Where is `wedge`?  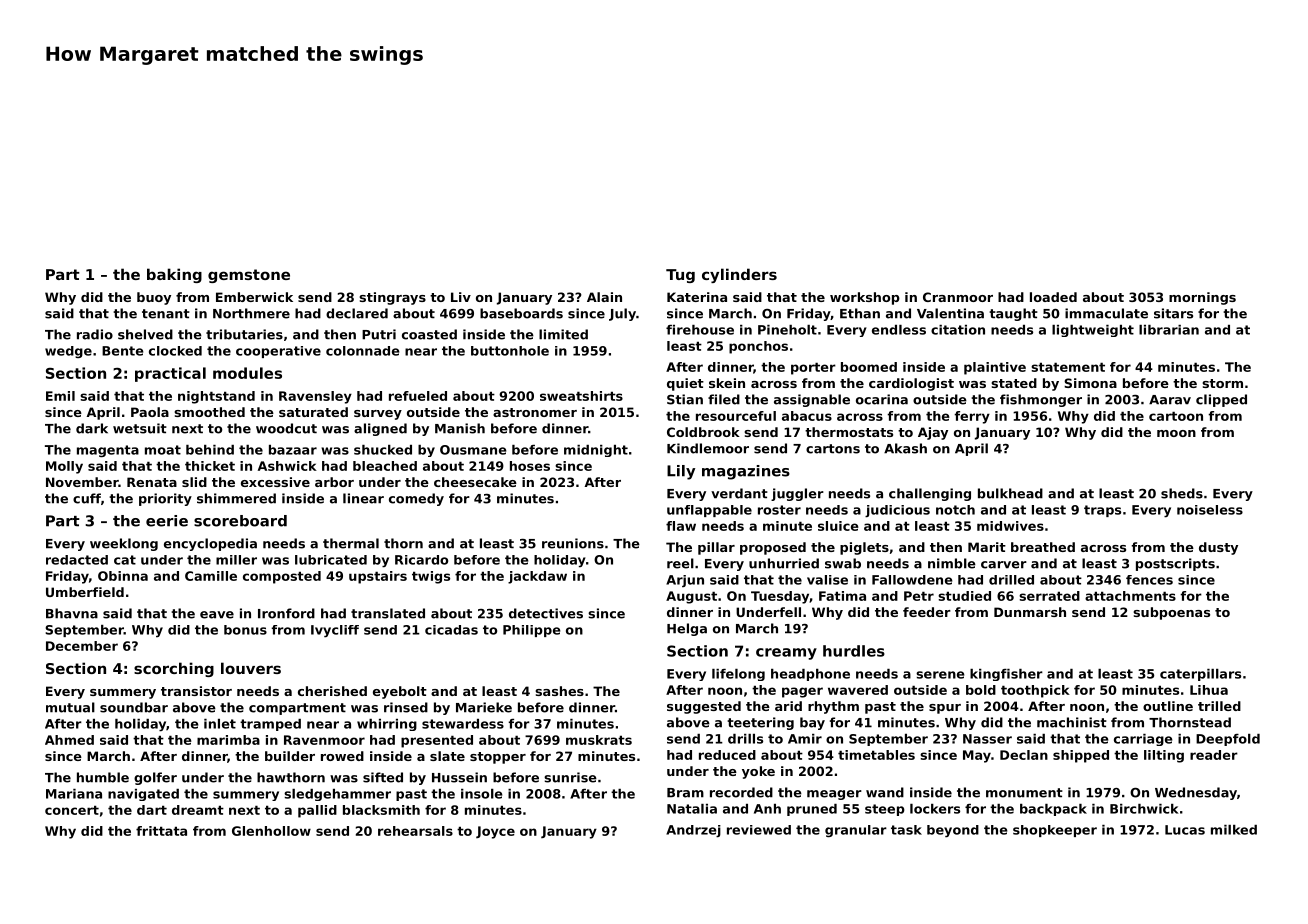 wedge is located at coordinates (68, 352).
